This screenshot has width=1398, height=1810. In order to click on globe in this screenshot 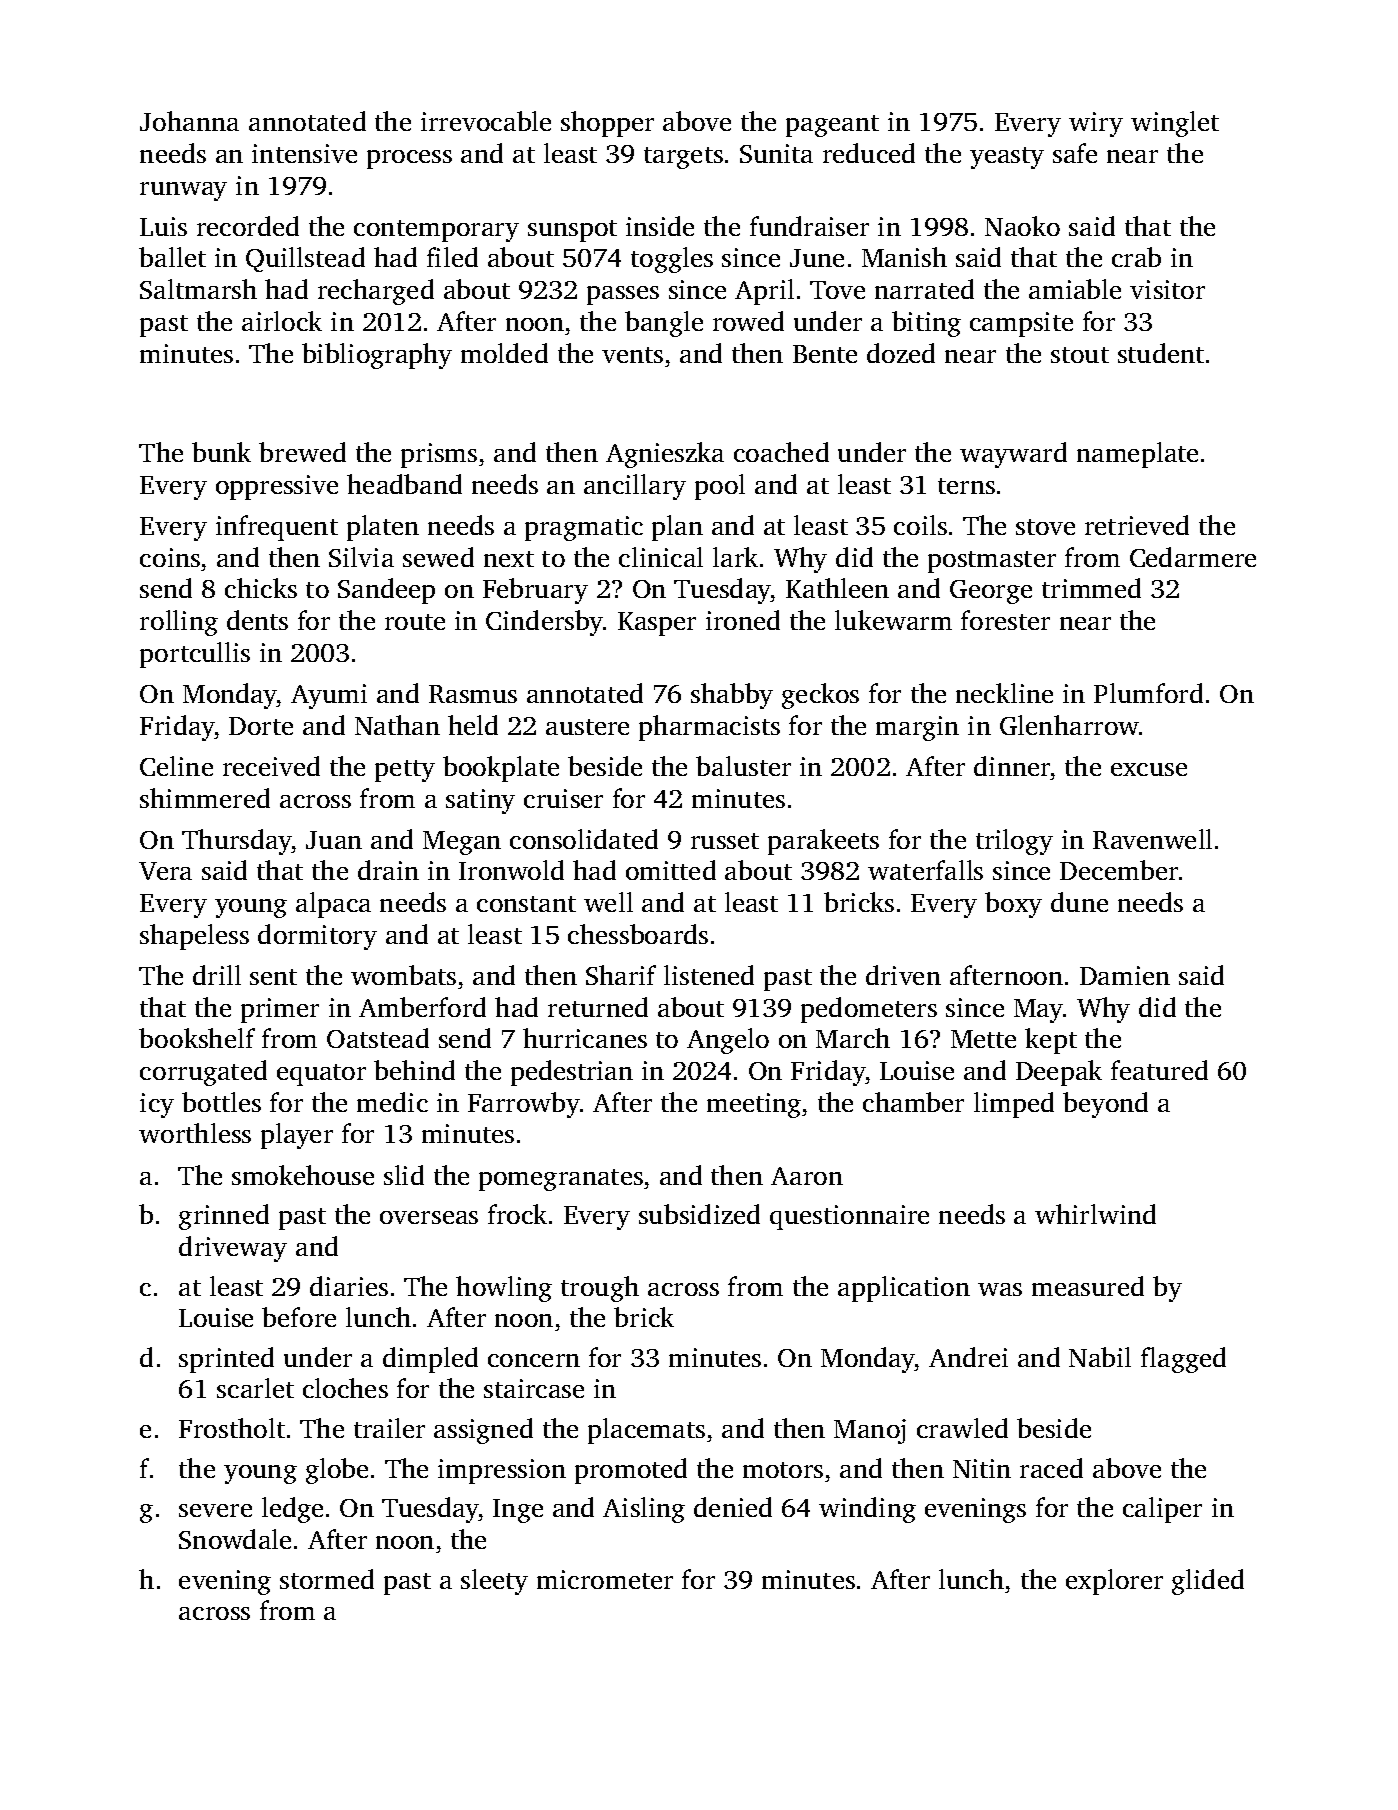, I will do `click(337, 1471)`.
